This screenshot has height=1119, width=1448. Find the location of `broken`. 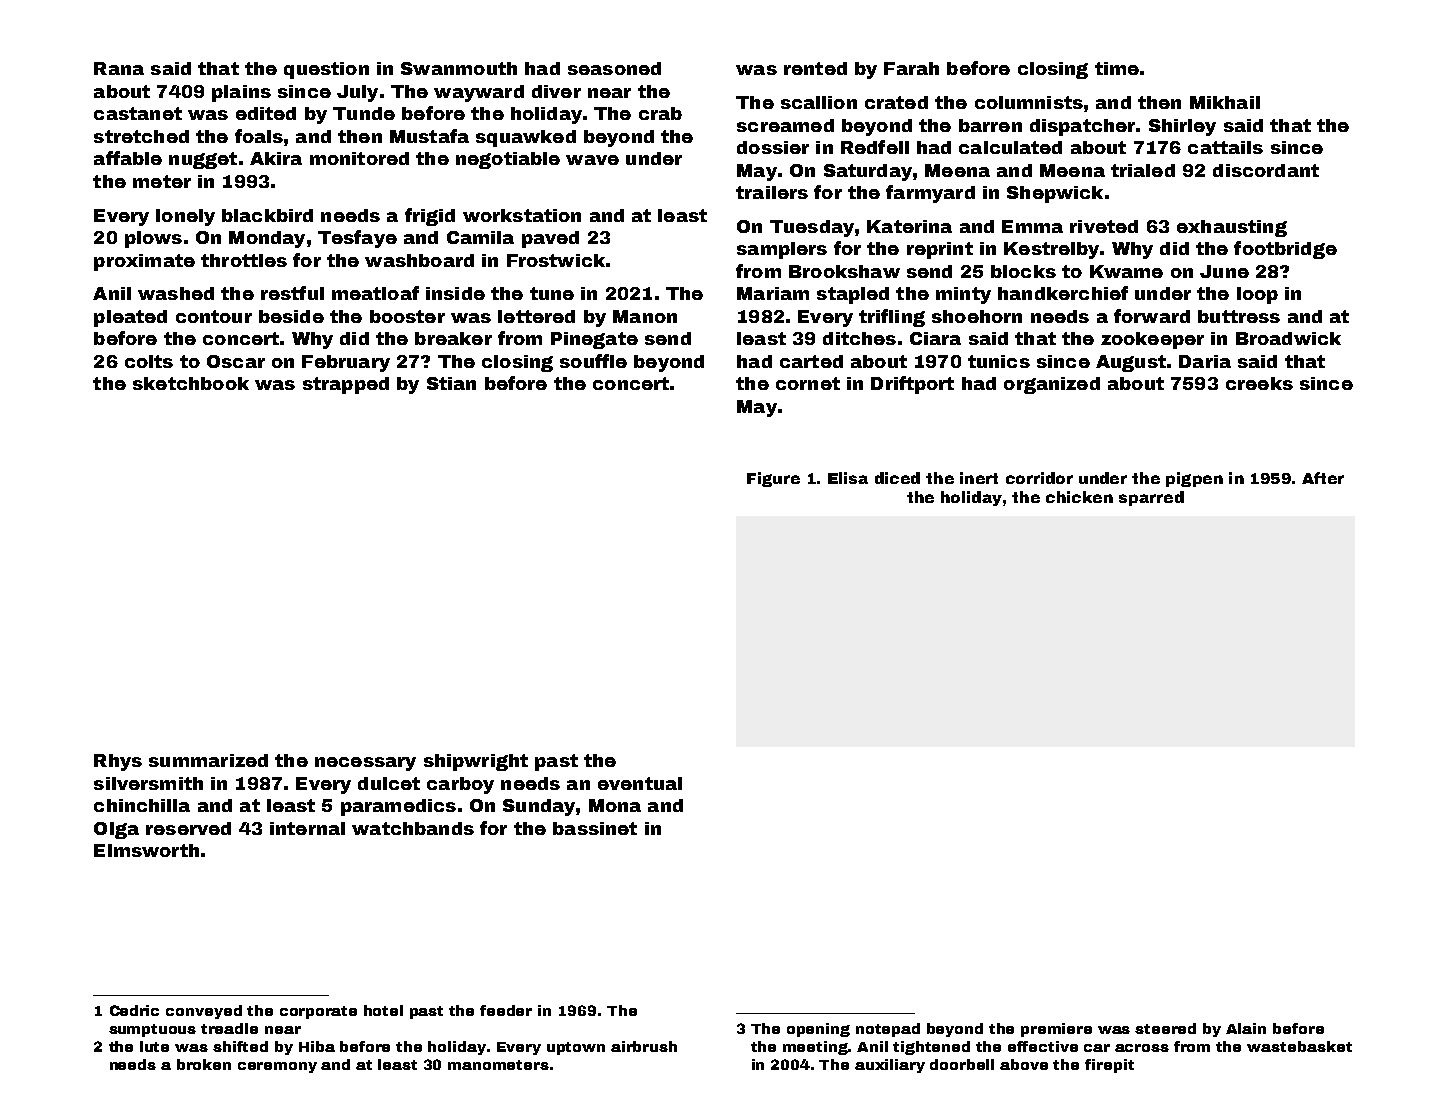

broken is located at coordinates (204, 1064).
